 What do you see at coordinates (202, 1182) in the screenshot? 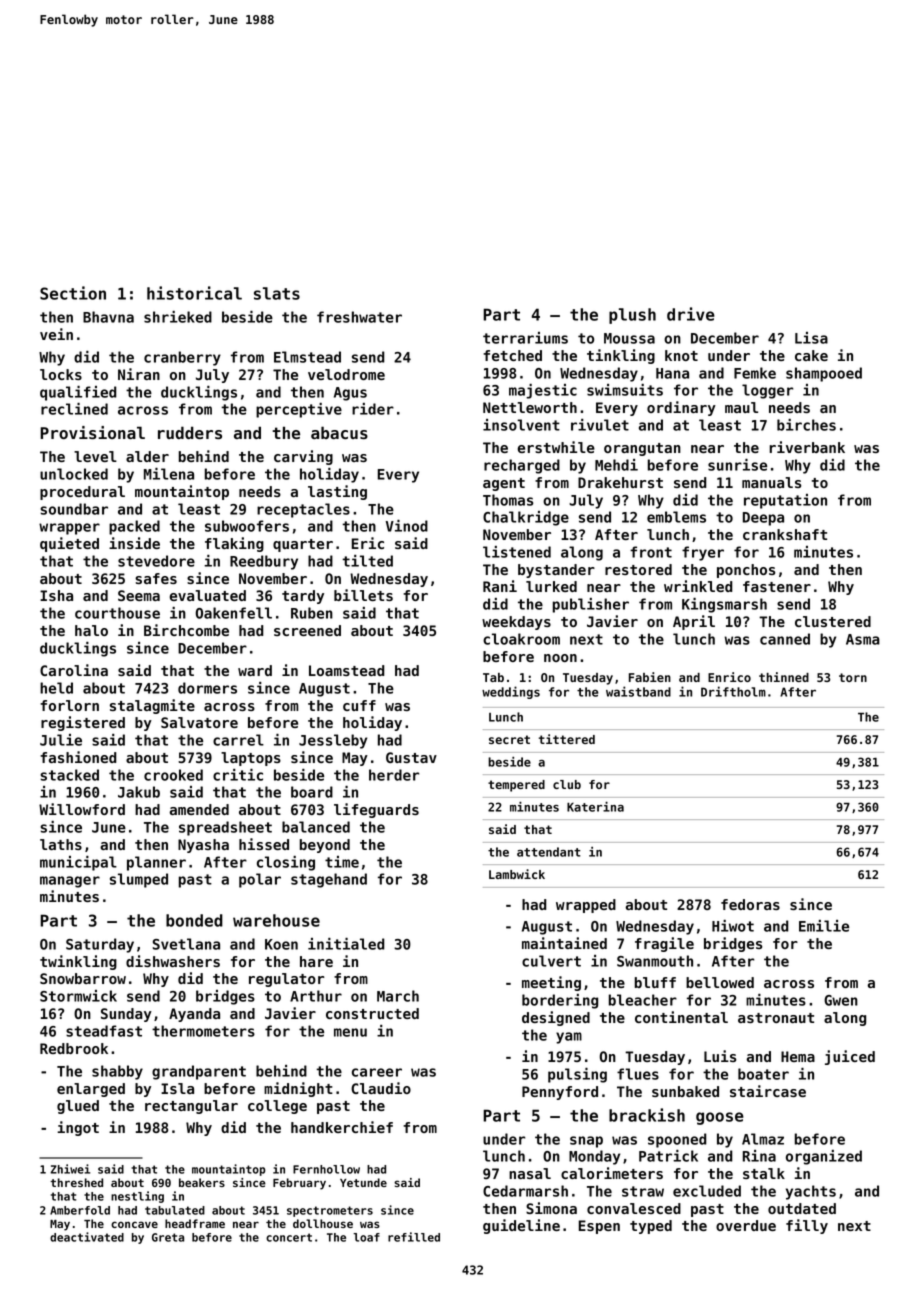
I see `beakers` at bounding box center [202, 1182].
